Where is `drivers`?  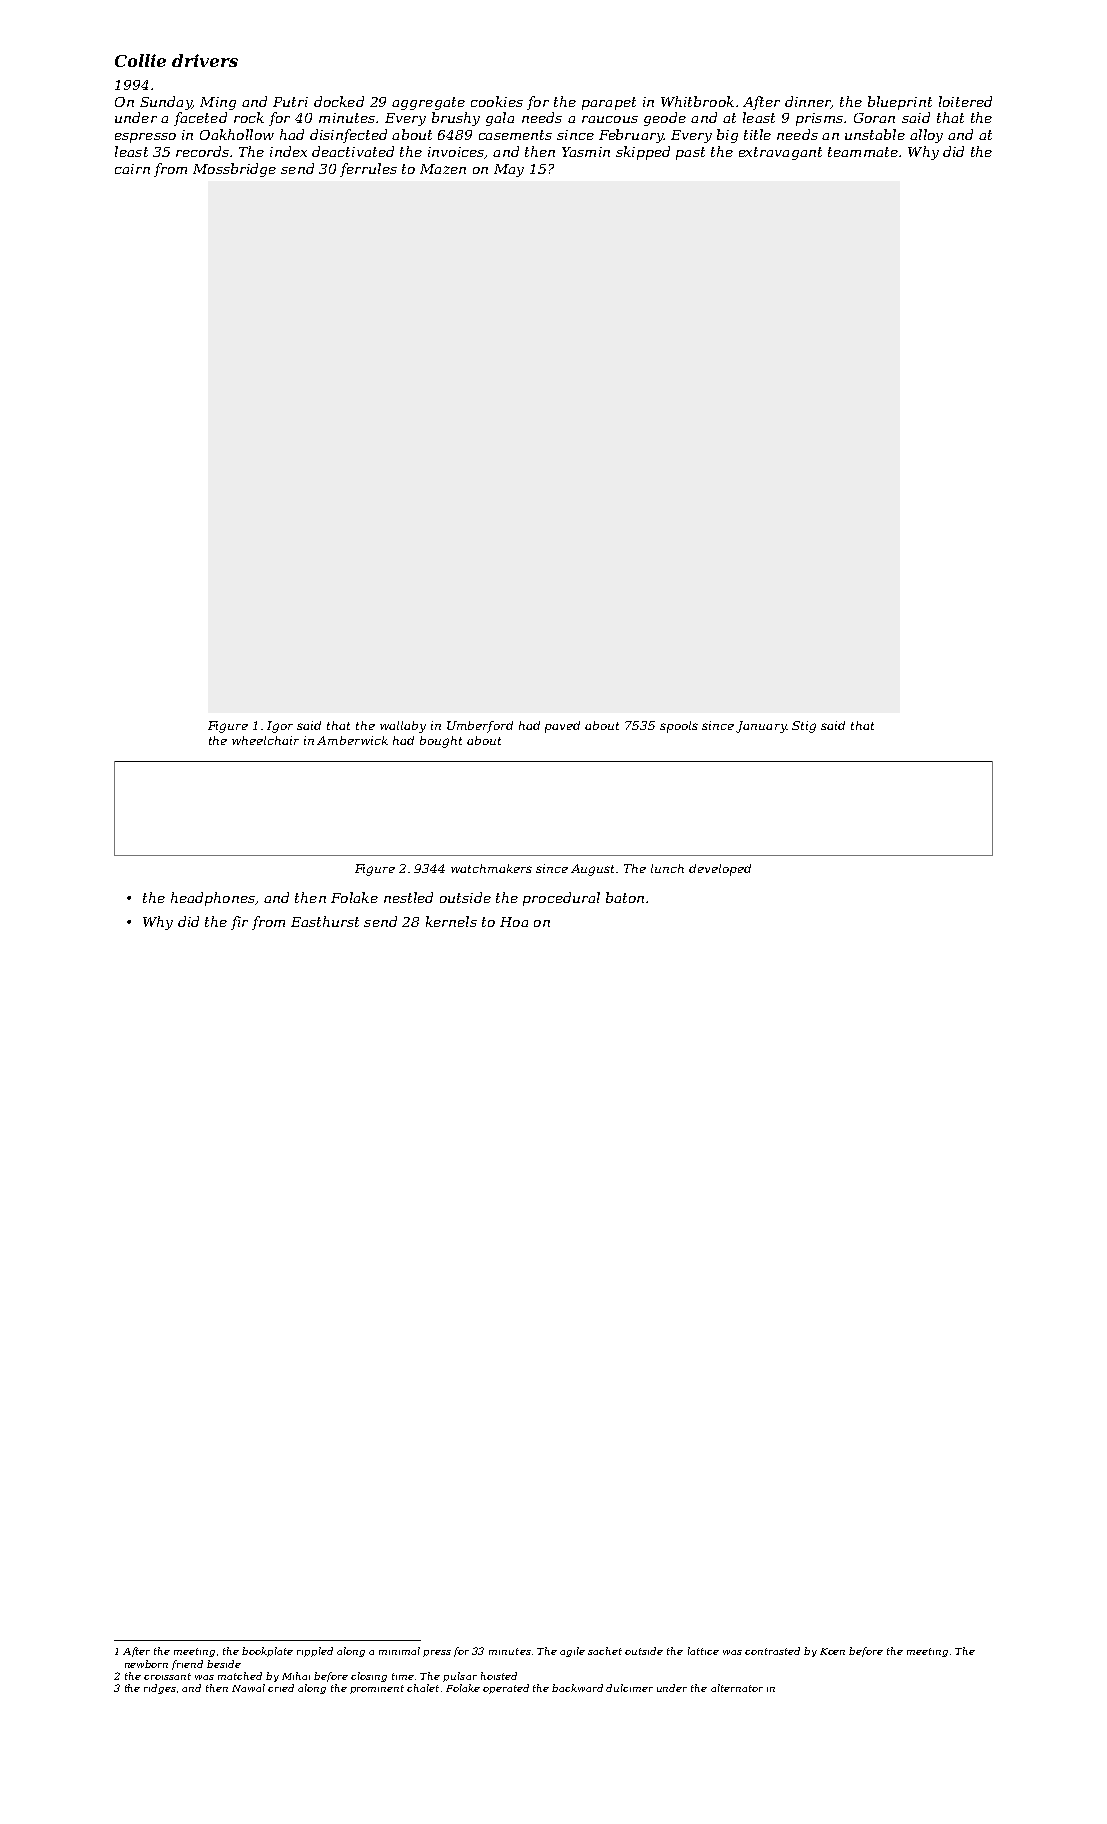
drivers is located at coordinates (205, 60).
